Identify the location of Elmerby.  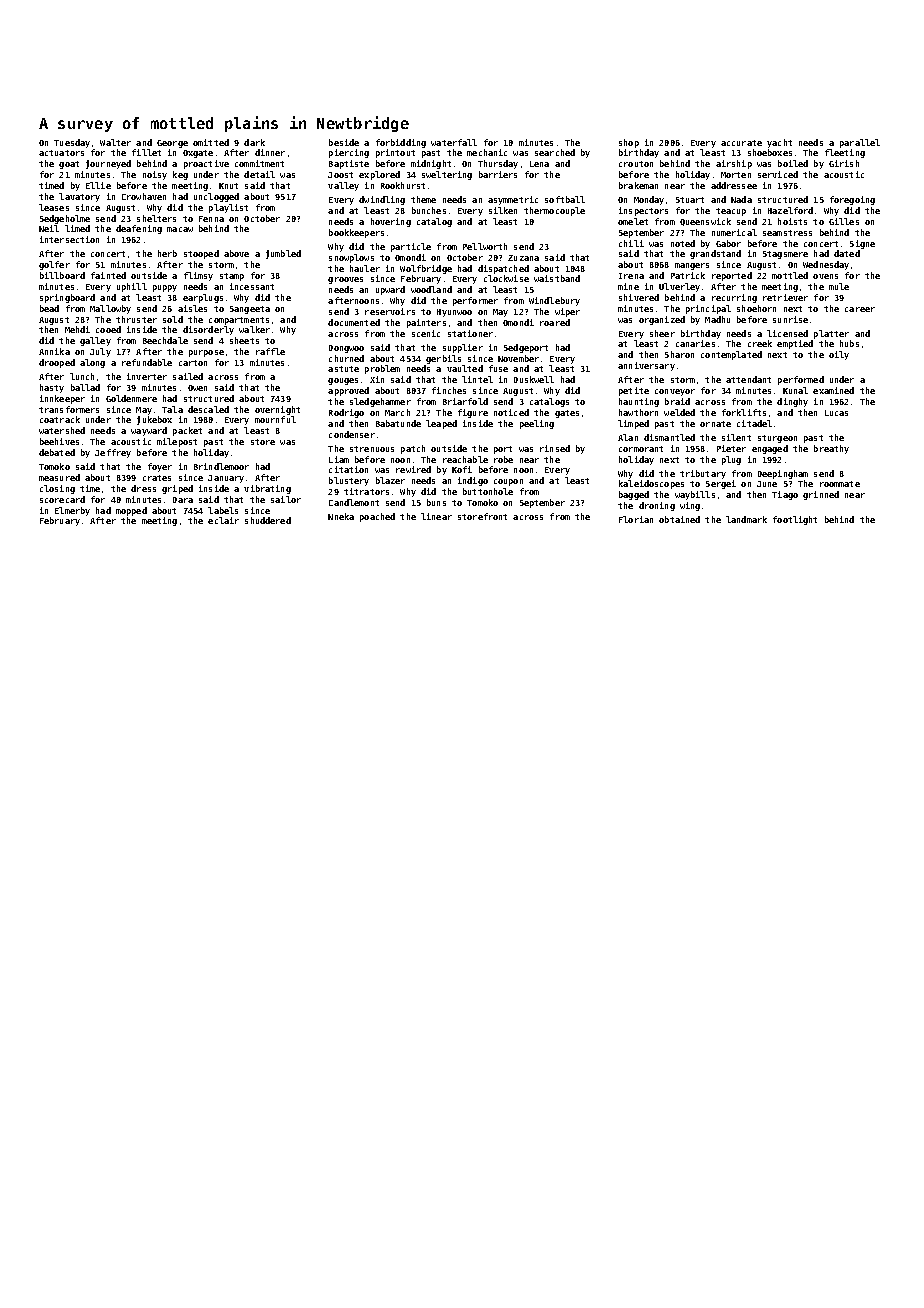
(72, 511).
